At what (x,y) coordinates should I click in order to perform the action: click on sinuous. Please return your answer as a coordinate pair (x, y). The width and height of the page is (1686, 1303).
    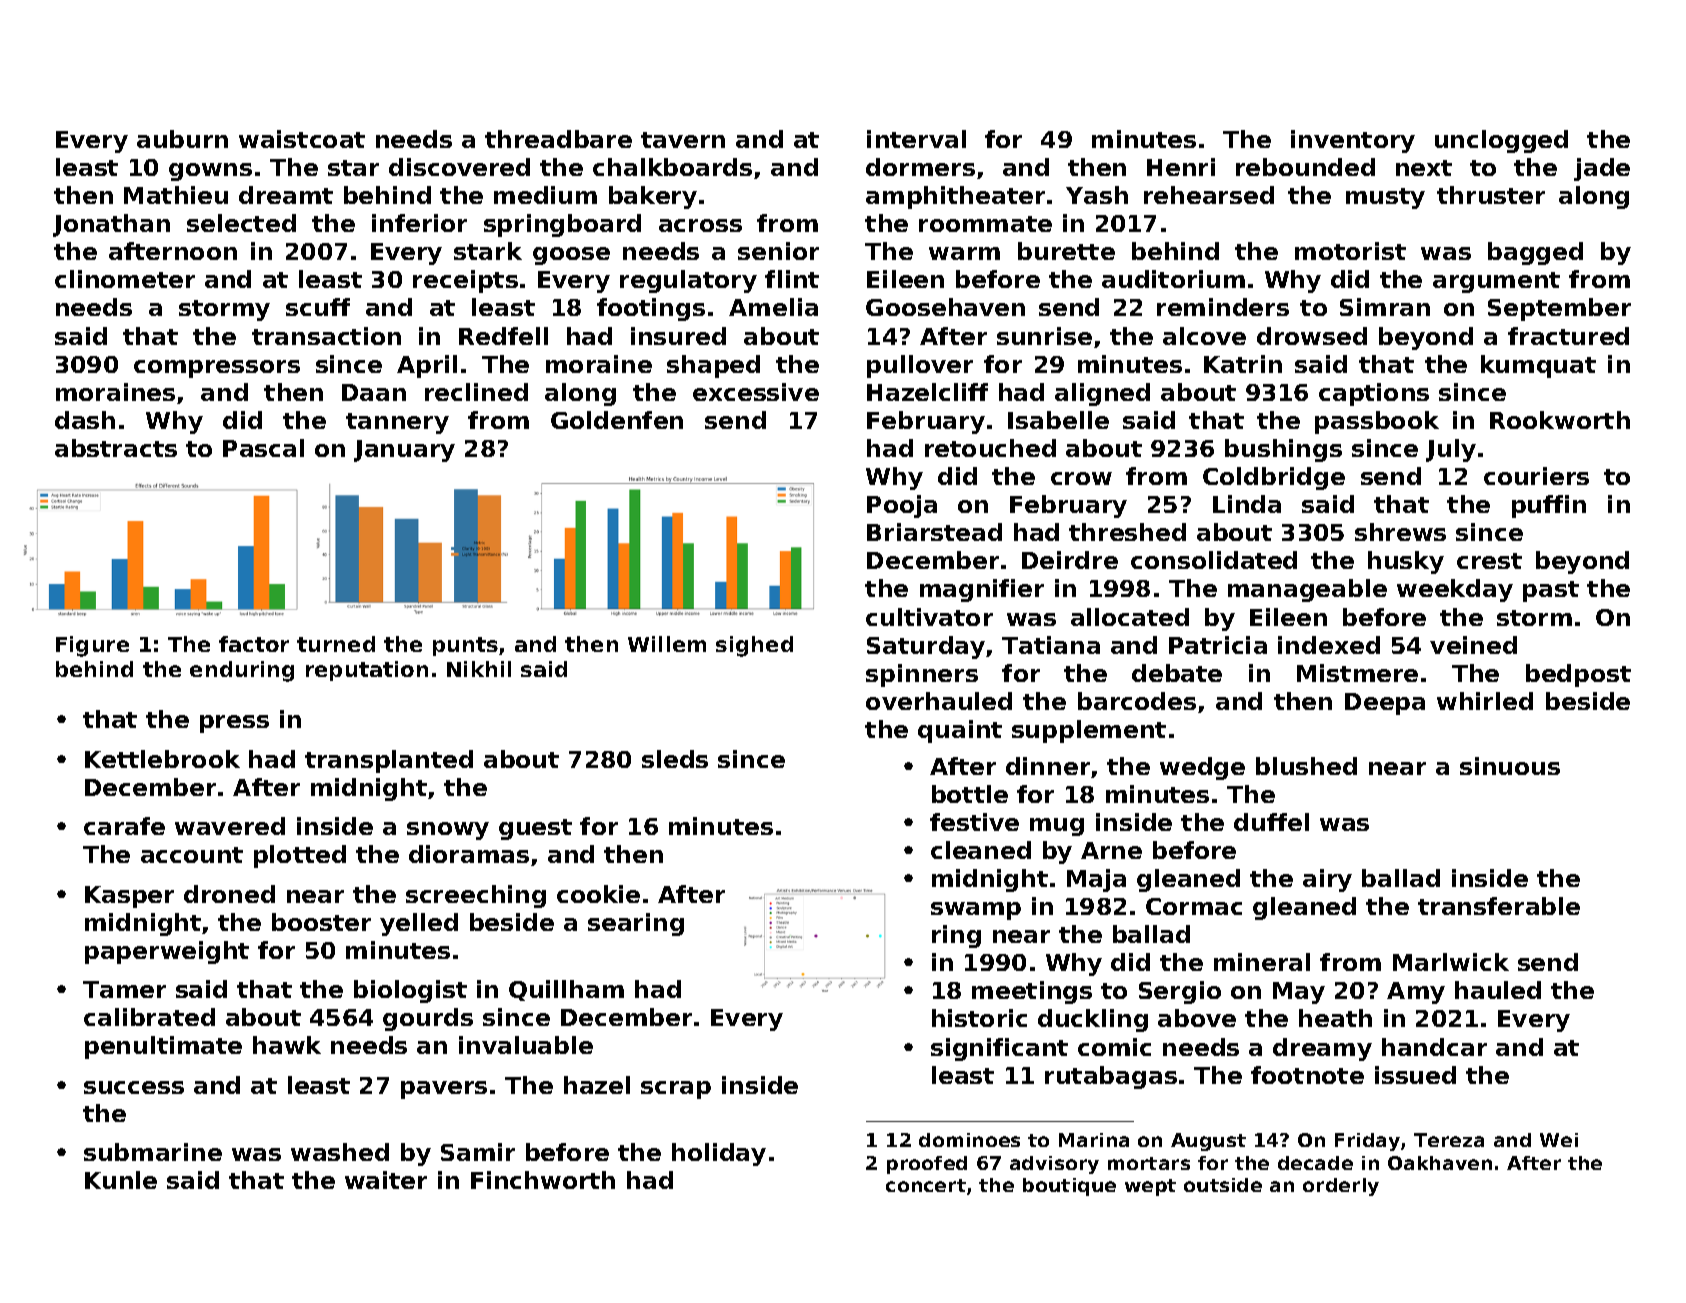
    Looking at the image, I should click on (1510, 766).
